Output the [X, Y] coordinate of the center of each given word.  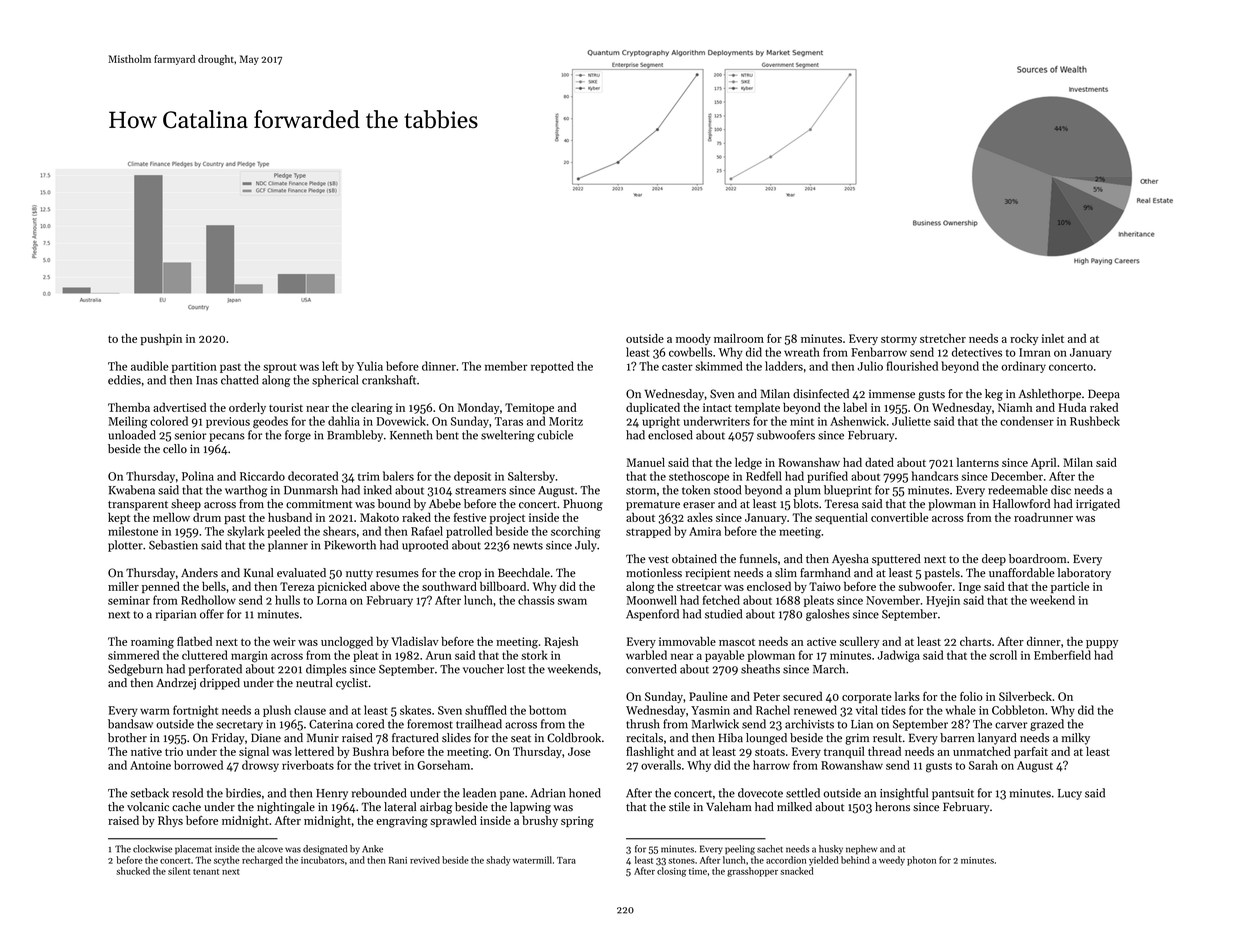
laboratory [1084, 574]
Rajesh [561, 642]
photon [921, 861]
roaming [152, 643]
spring [577, 822]
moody [693, 339]
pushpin [161, 339]
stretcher [943, 338]
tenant [206, 872]
